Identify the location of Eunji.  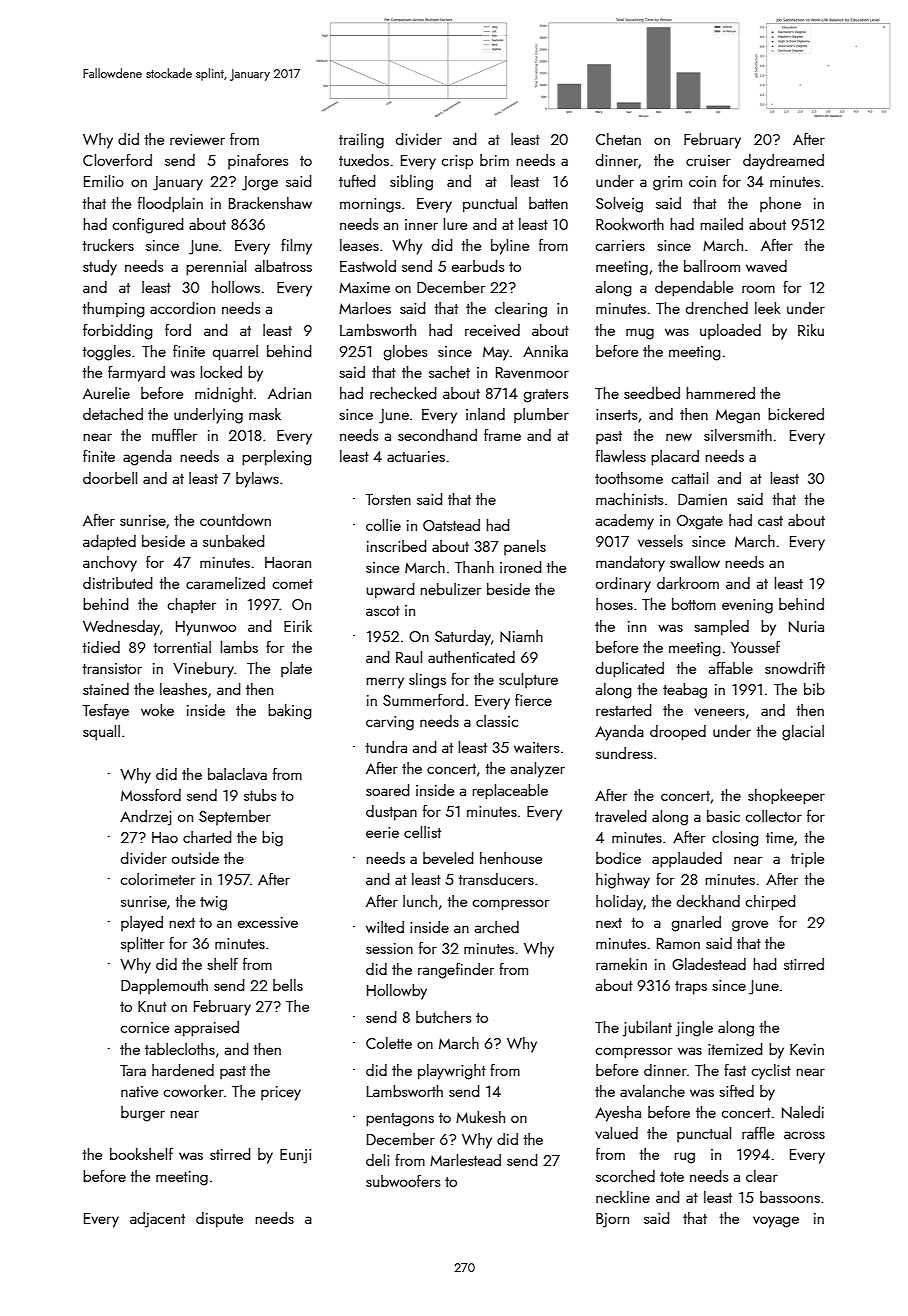
(295, 1156).
